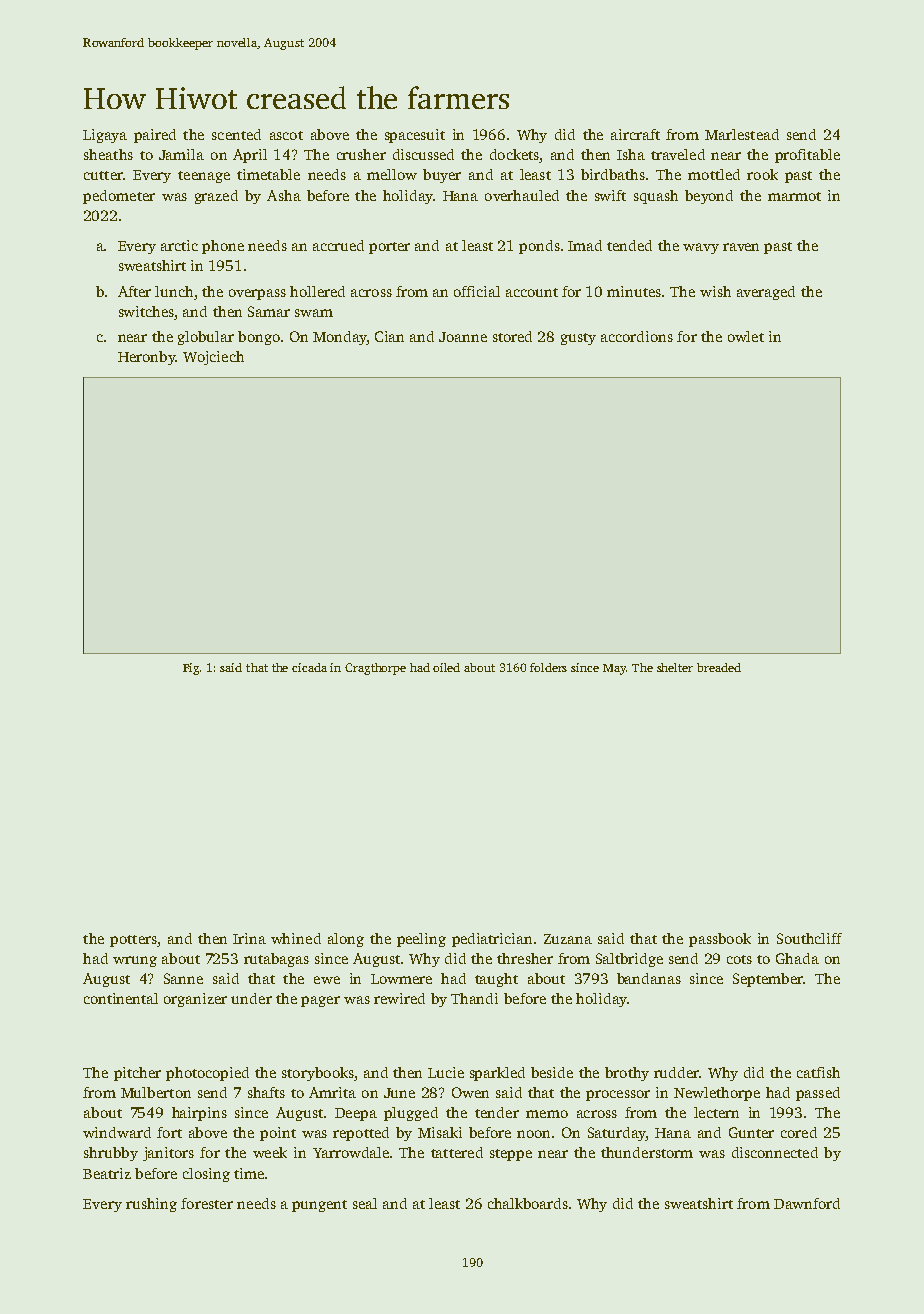 This image has width=924, height=1314. Describe the element at coordinates (399, 998) in the image. I see `rewired` at that location.
